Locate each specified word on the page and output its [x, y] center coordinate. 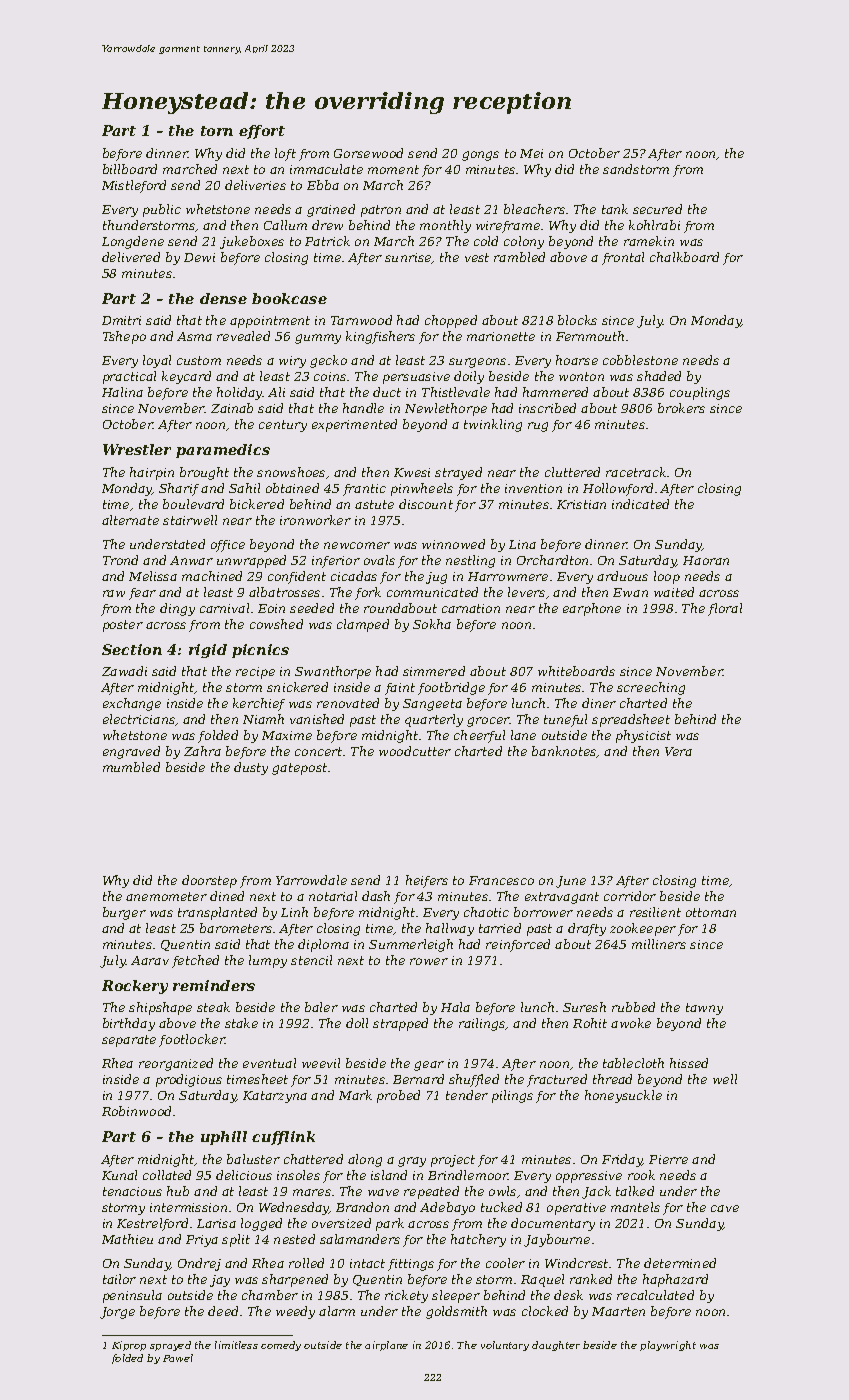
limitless [236, 1345]
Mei [531, 153]
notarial [333, 896]
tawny [704, 1009]
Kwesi [412, 472]
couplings [700, 393]
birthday [129, 1024]
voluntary [505, 1346]
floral [725, 609]
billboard [130, 169]
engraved [131, 752]
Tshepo [124, 337]
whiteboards [576, 671]
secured [657, 209]
